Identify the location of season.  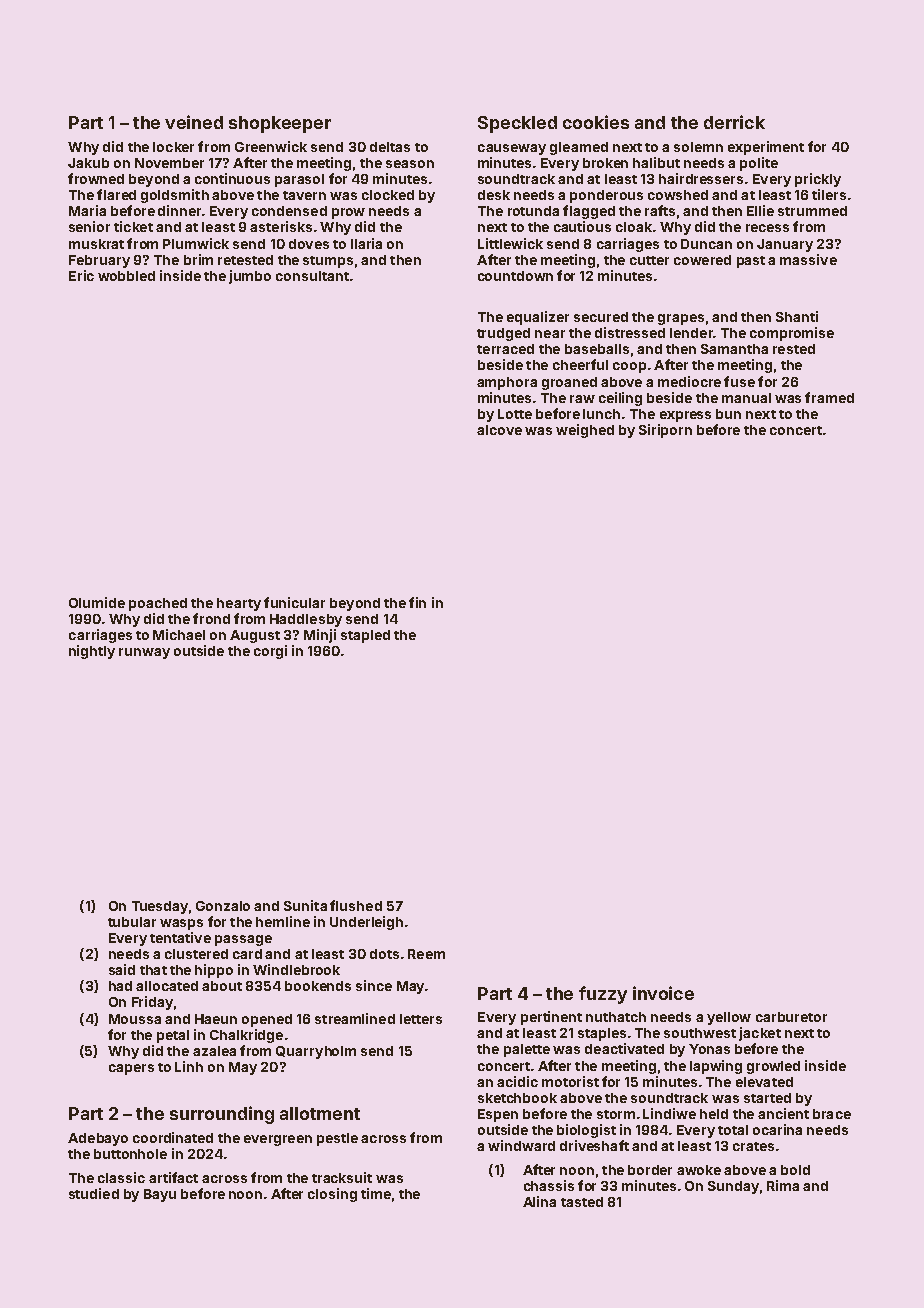
(410, 164).
